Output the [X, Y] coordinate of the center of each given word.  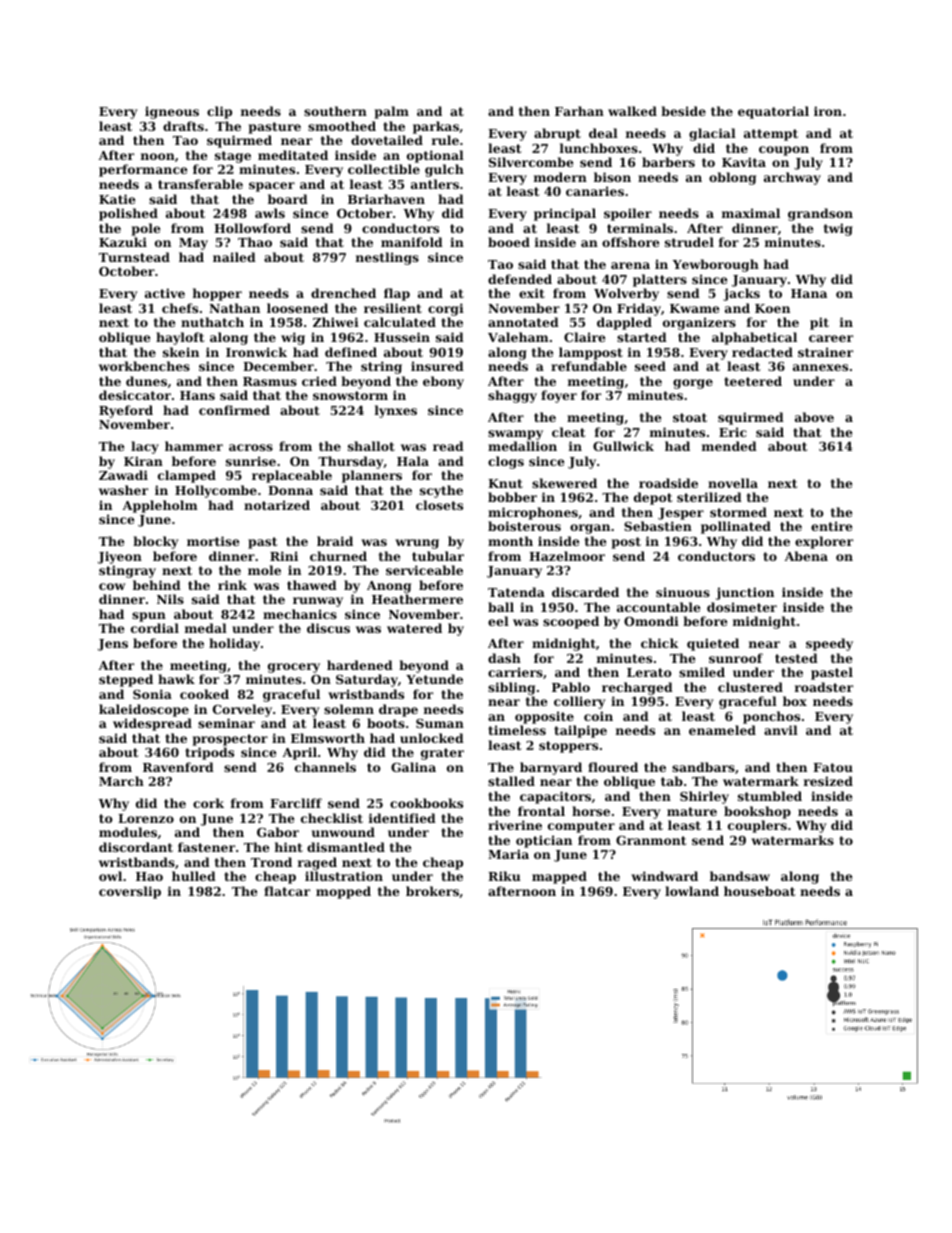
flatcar [287, 891]
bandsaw [740, 876]
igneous [172, 112]
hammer [194, 446]
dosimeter [742, 607]
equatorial [773, 112]
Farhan [579, 111]
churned [338, 556]
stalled [511, 781]
